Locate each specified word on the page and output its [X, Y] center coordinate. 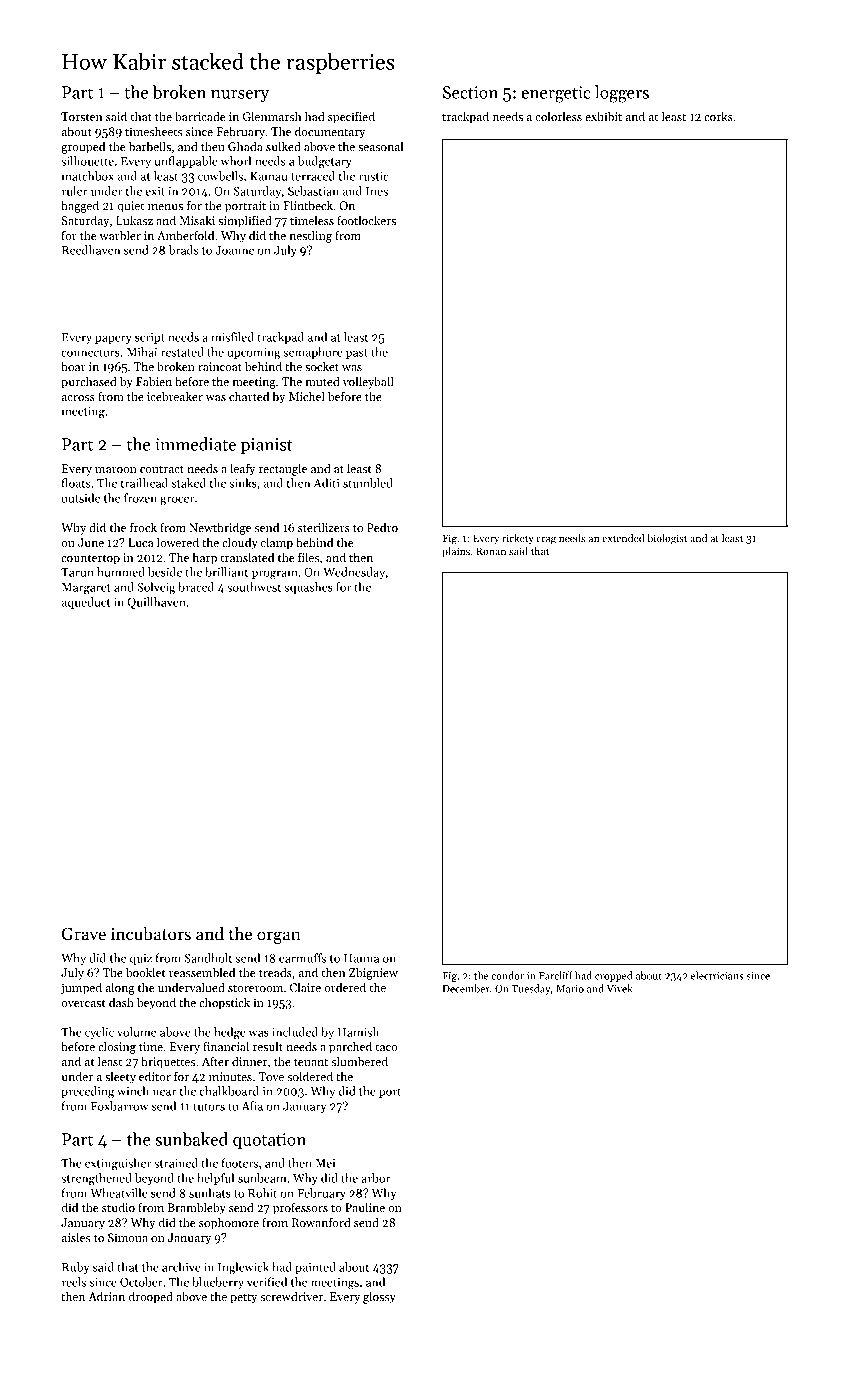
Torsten [81, 116]
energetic [556, 94]
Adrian [106, 1296]
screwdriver [291, 1296]
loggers [622, 94]
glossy [379, 1297]
